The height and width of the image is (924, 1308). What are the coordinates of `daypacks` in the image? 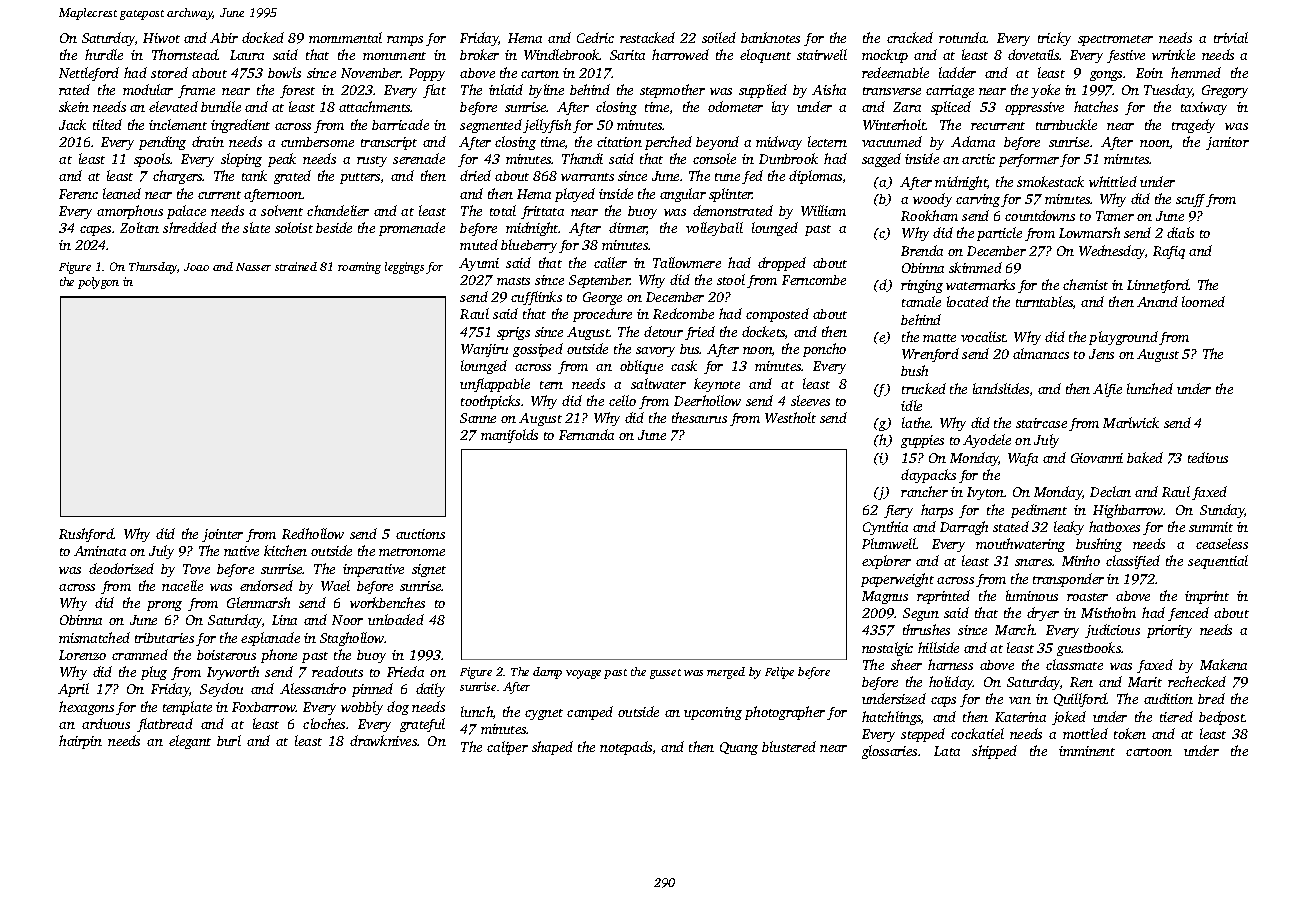 It's located at (928, 476).
